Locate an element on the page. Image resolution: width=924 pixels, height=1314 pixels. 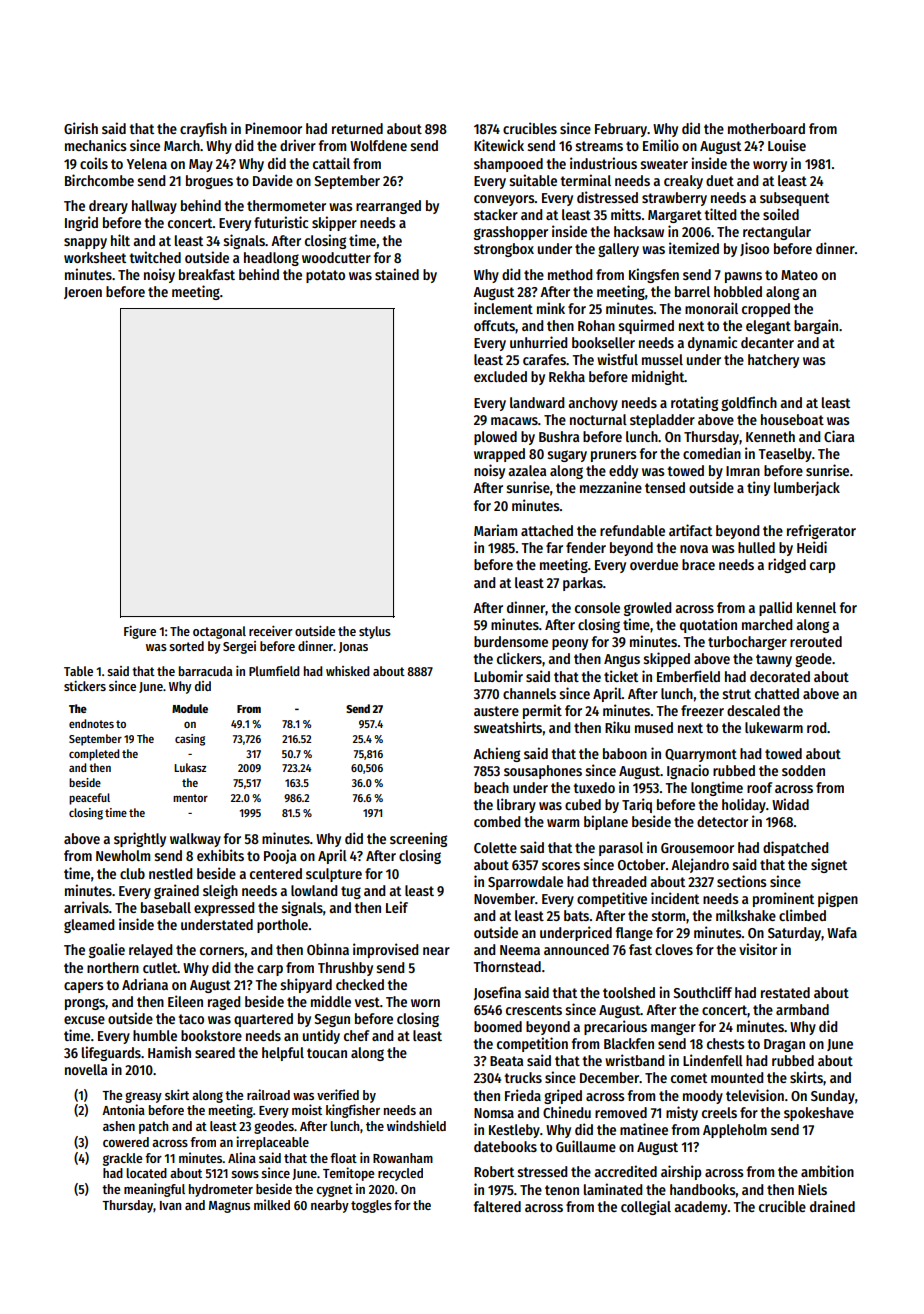
duet is located at coordinates (720, 180).
